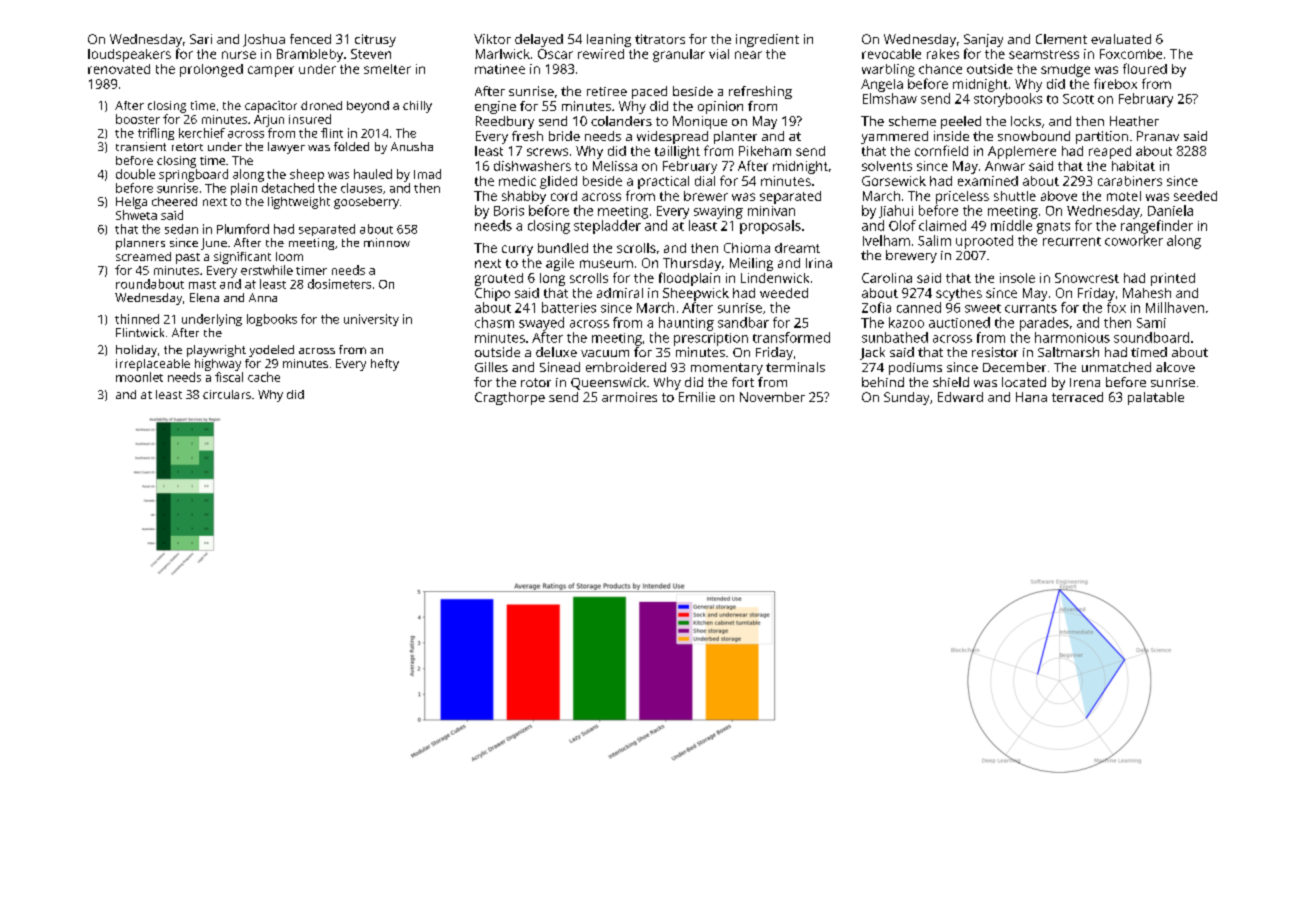 The image size is (1308, 924). I want to click on double, so click(135, 174).
